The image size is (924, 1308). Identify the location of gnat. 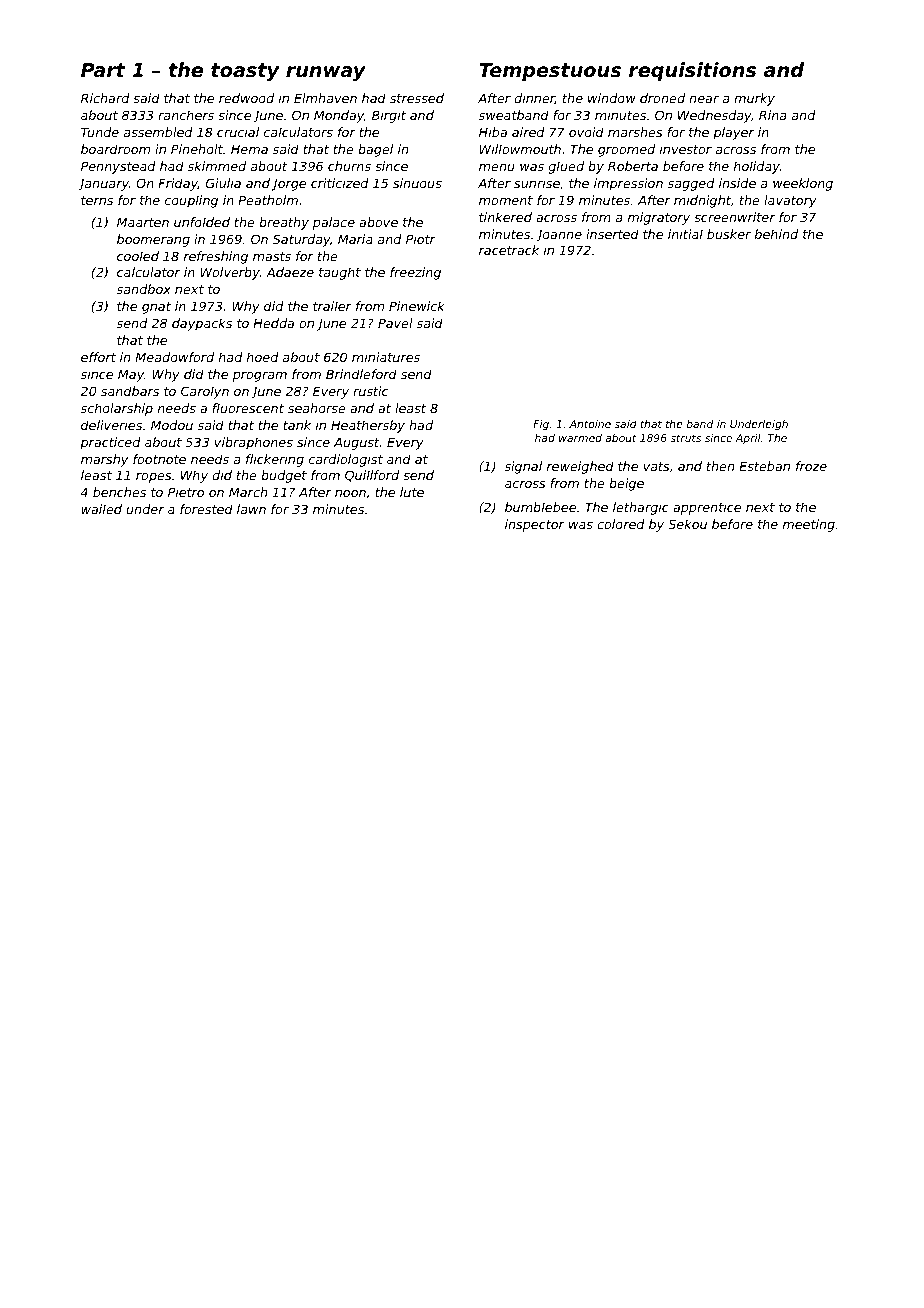
(156, 308).
